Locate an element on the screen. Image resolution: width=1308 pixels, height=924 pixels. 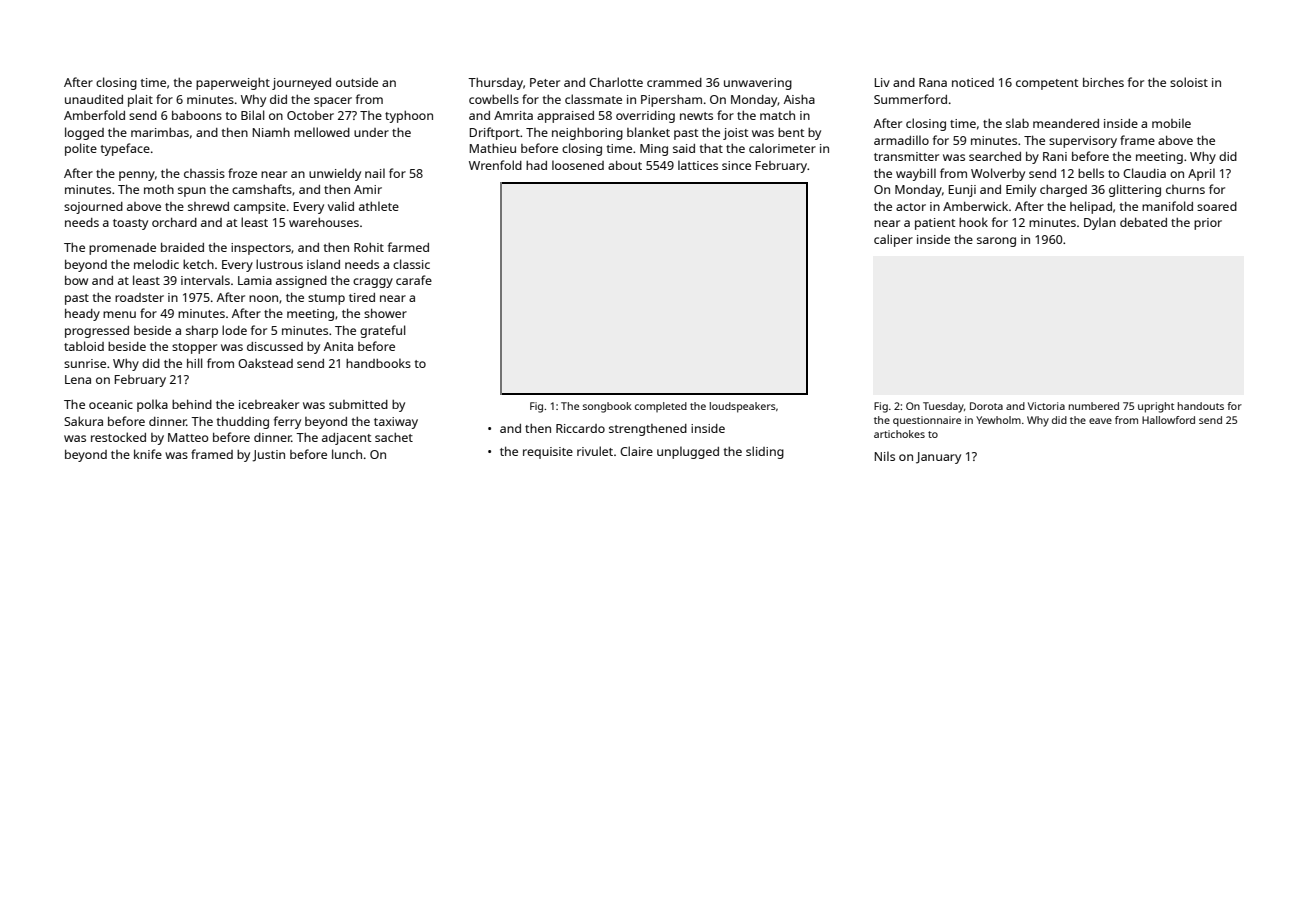
paperweight is located at coordinates (233, 84).
